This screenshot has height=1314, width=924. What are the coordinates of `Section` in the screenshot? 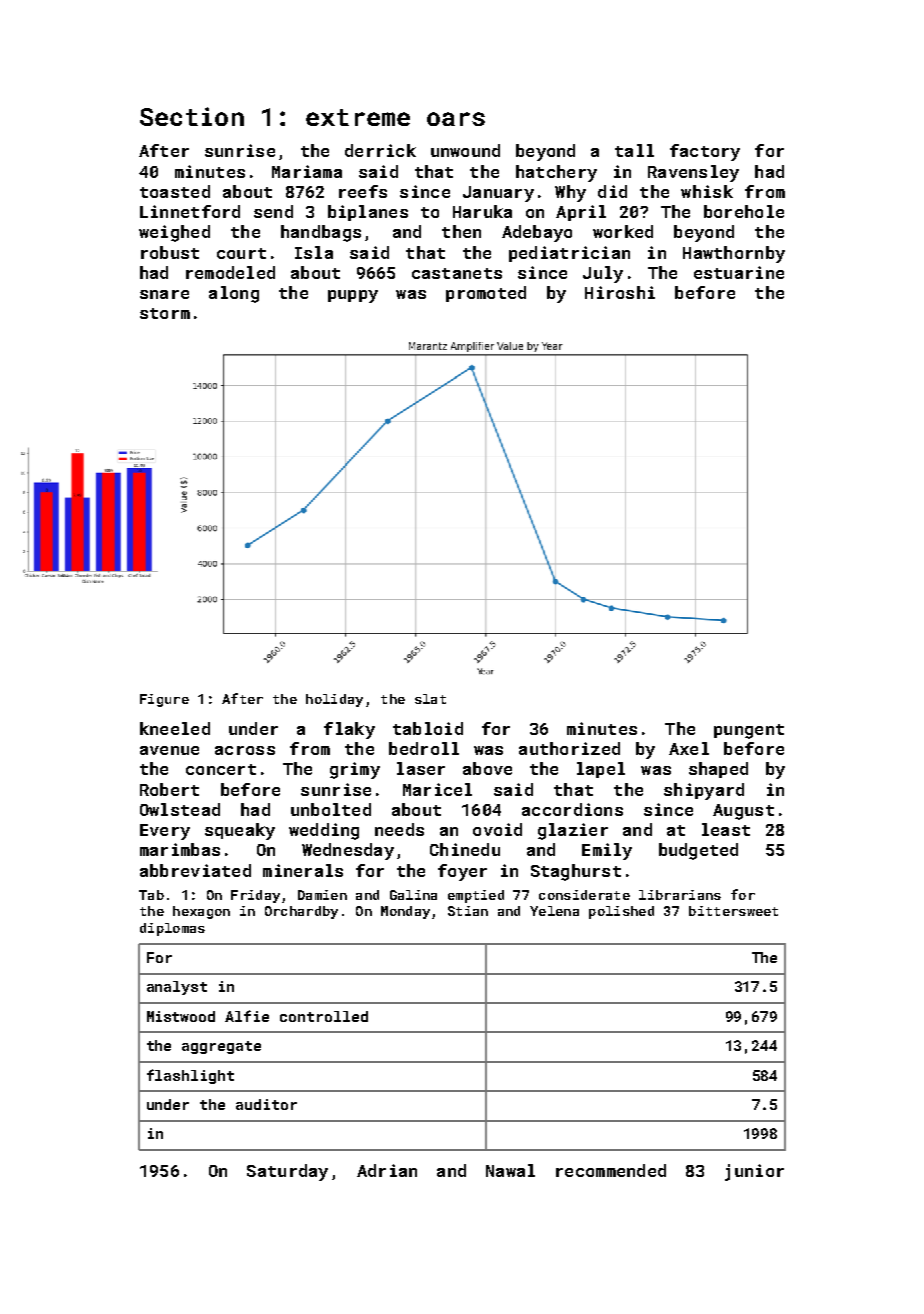 It's located at (192, 116).
